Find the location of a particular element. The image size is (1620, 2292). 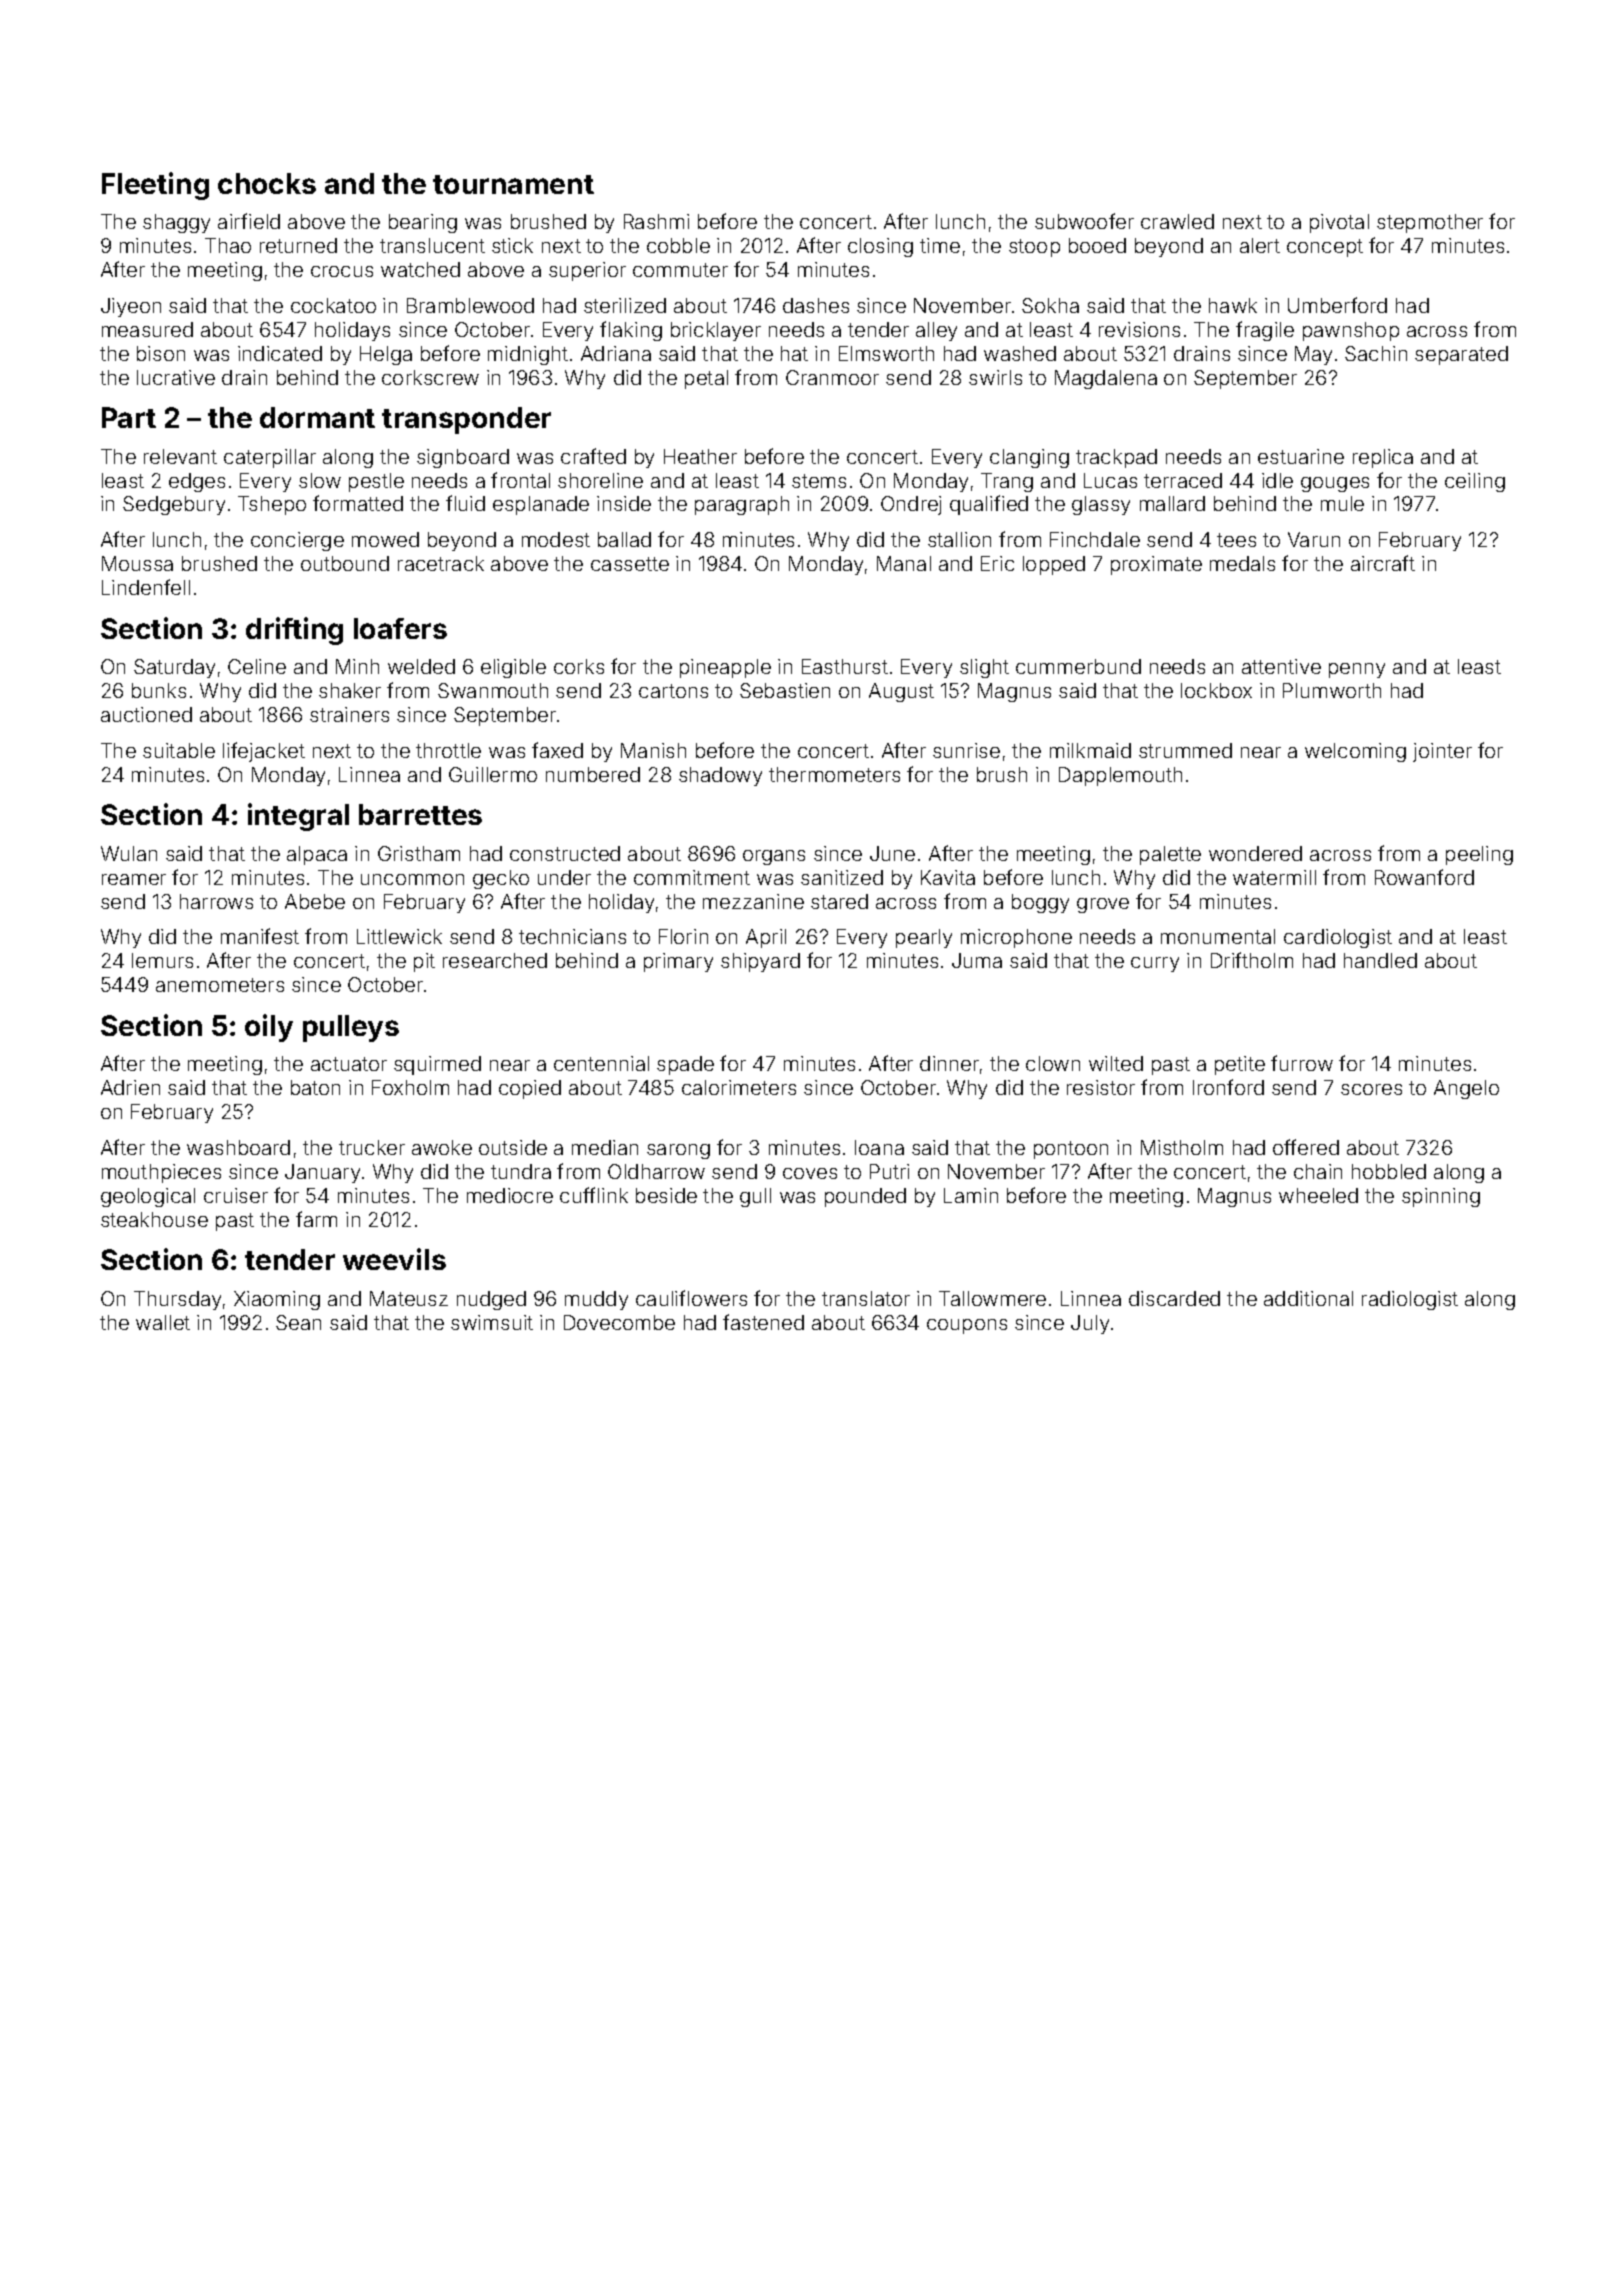

suitable is located at coordinates (179, 750).
